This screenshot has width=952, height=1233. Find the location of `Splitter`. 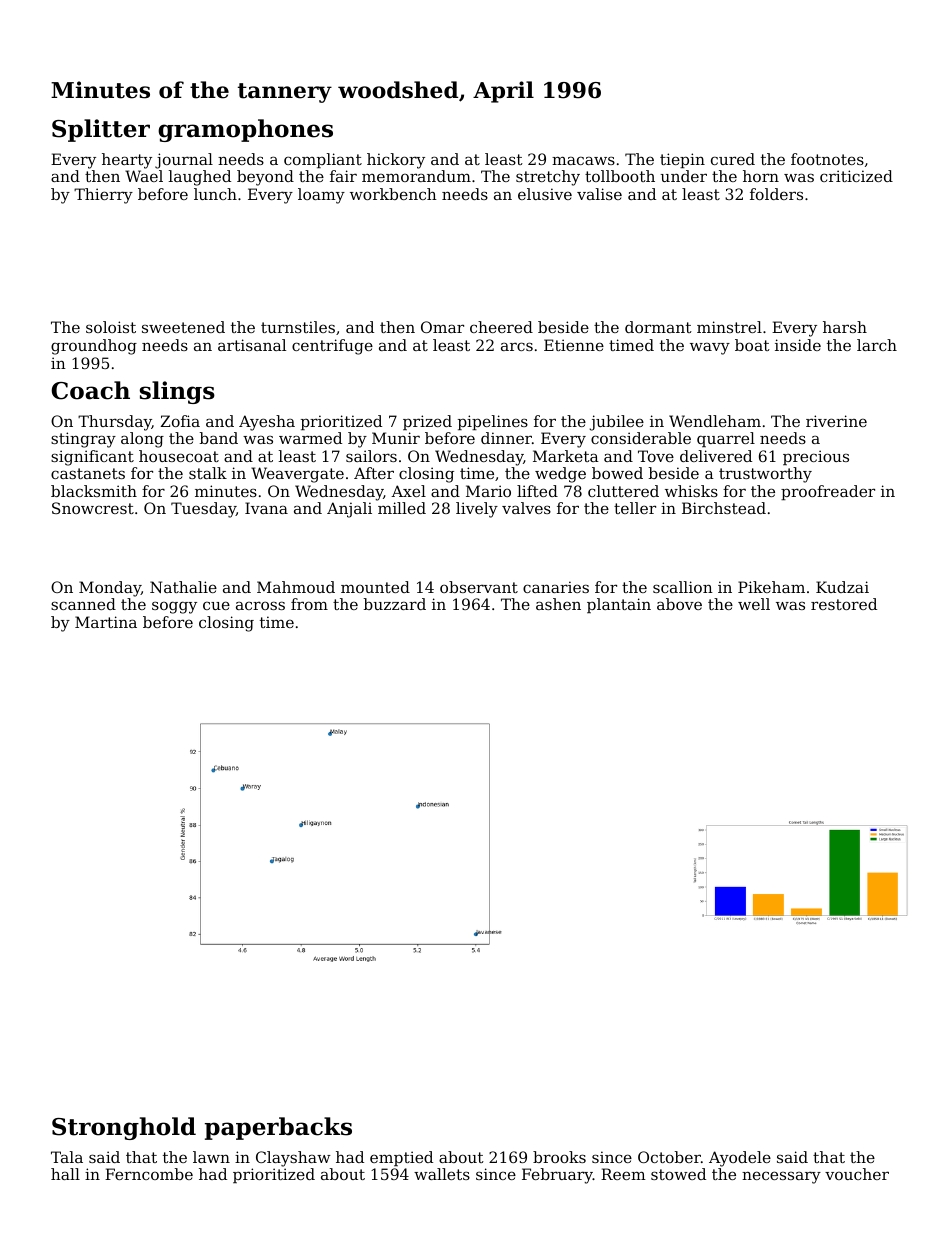

Splitter is located at coordinates (101, 130).
